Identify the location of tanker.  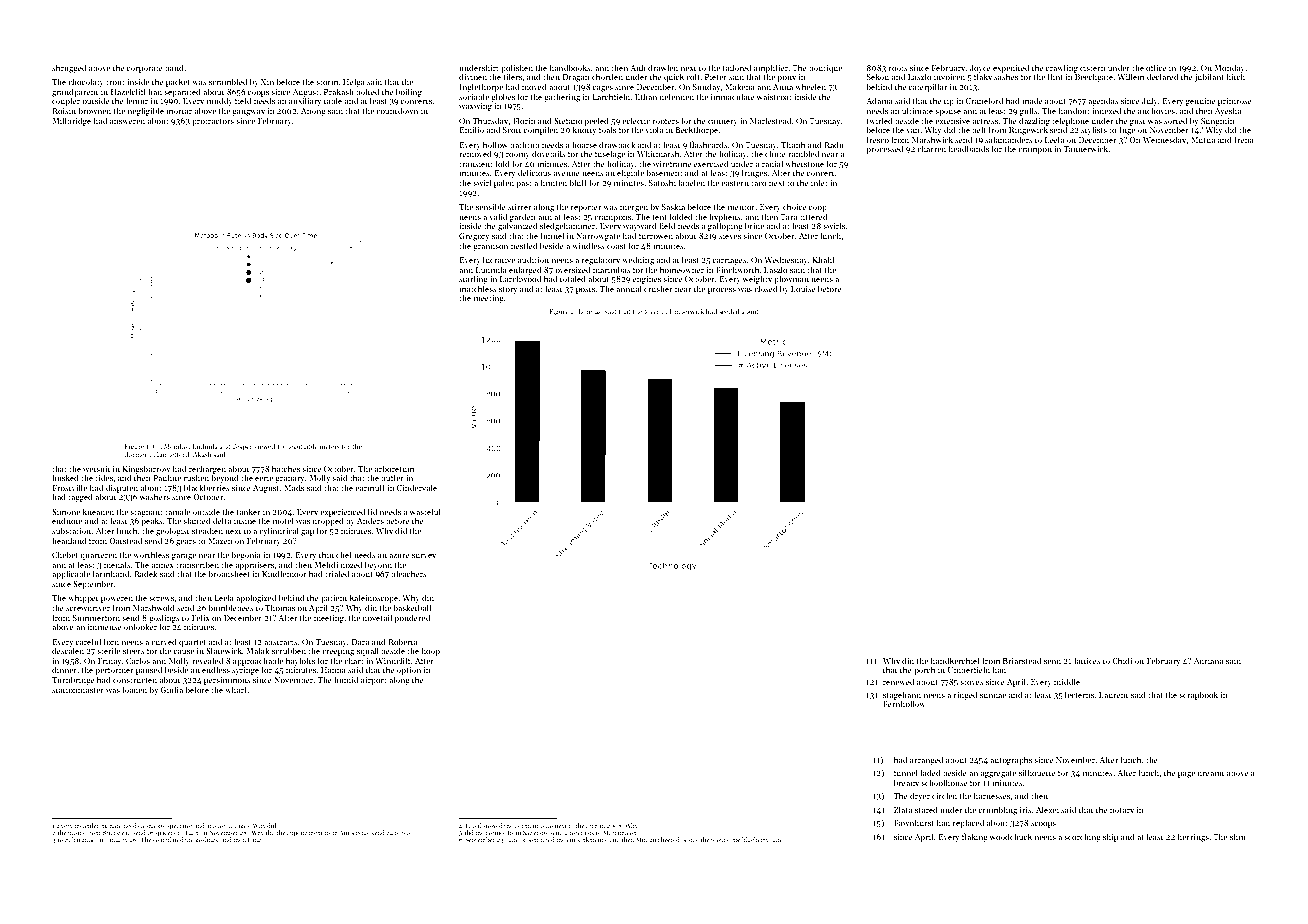
(249, 511).
